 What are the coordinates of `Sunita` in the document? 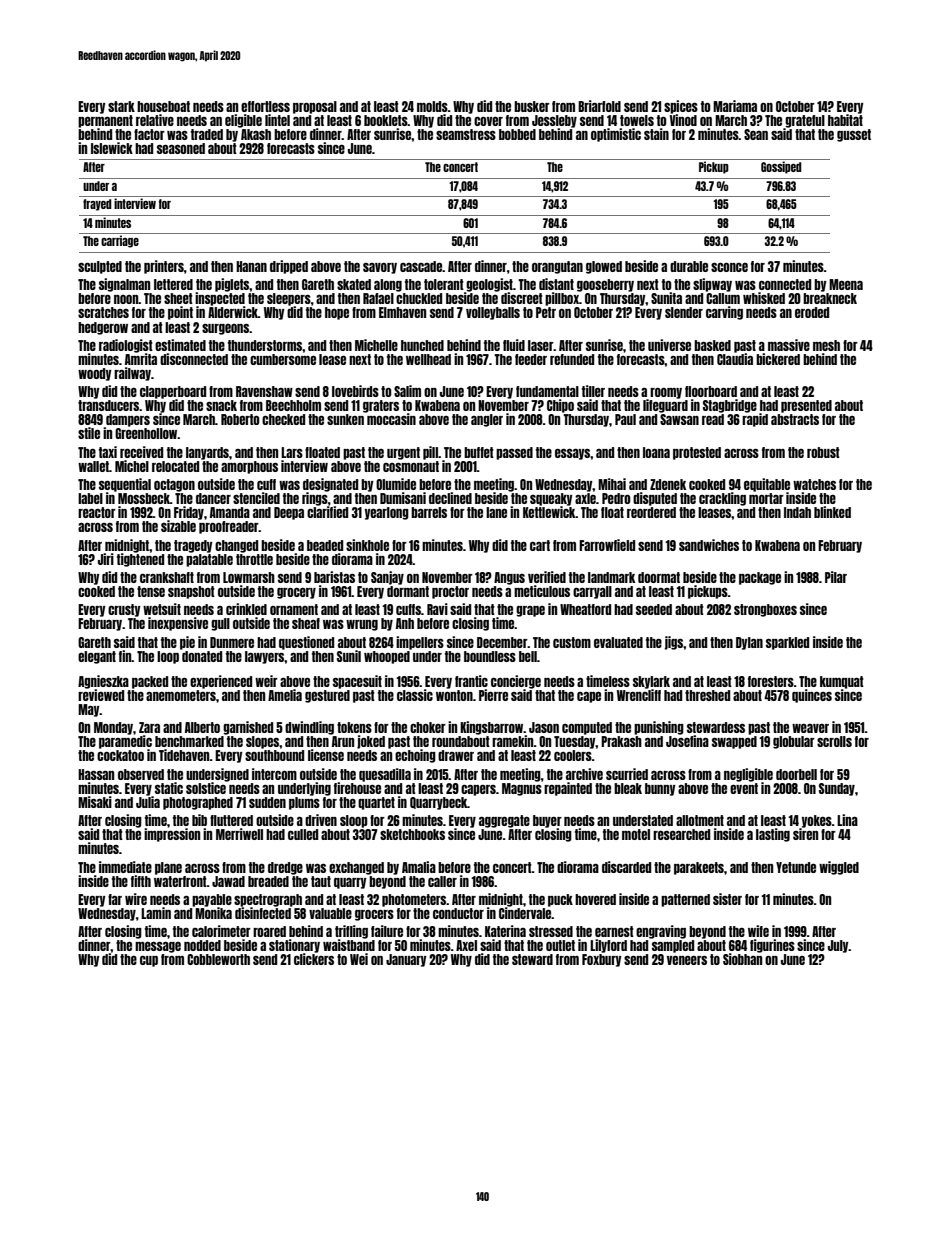 It's located at (666, 298).
